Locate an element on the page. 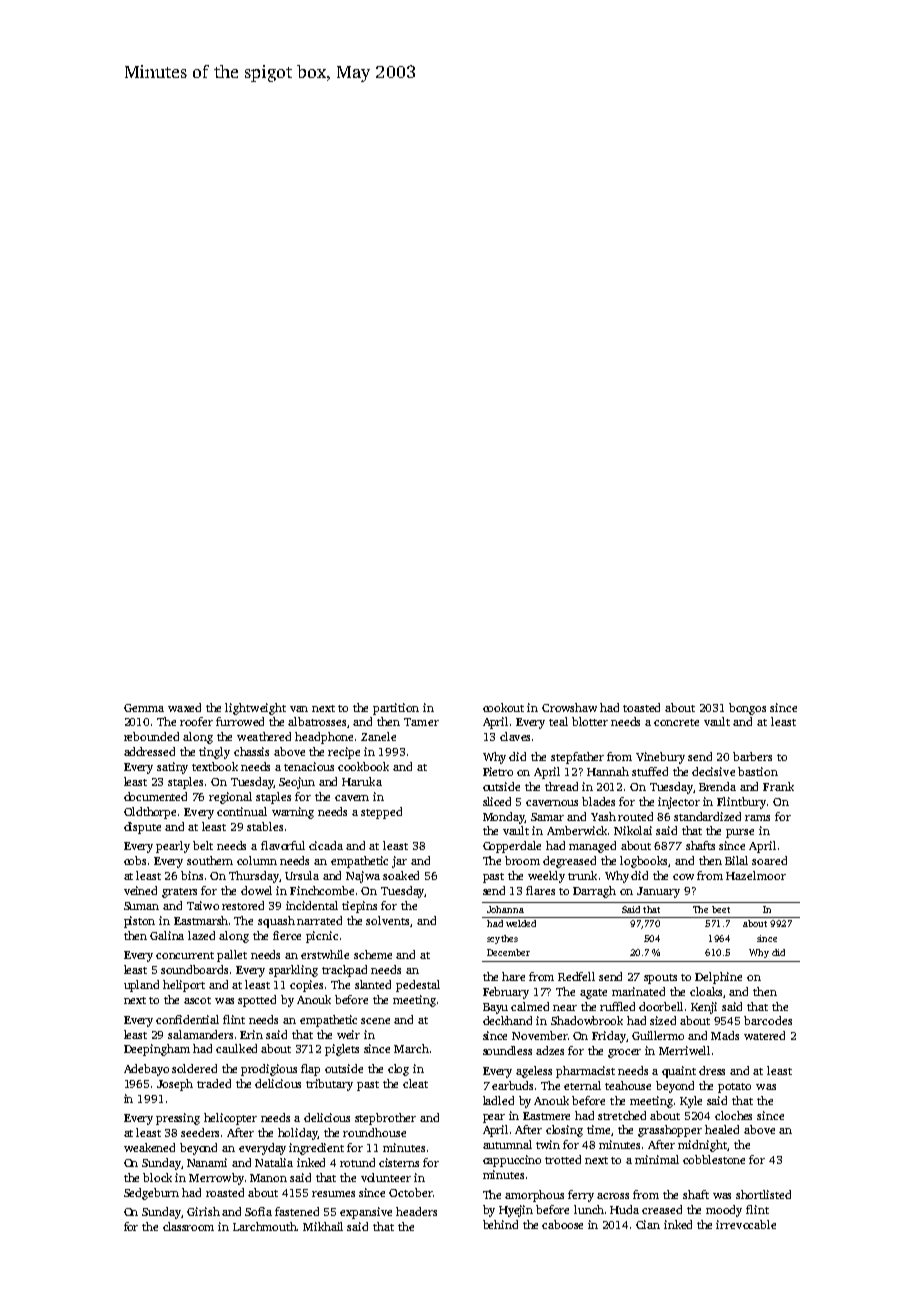  claves is located at coordinates (515, 736).
